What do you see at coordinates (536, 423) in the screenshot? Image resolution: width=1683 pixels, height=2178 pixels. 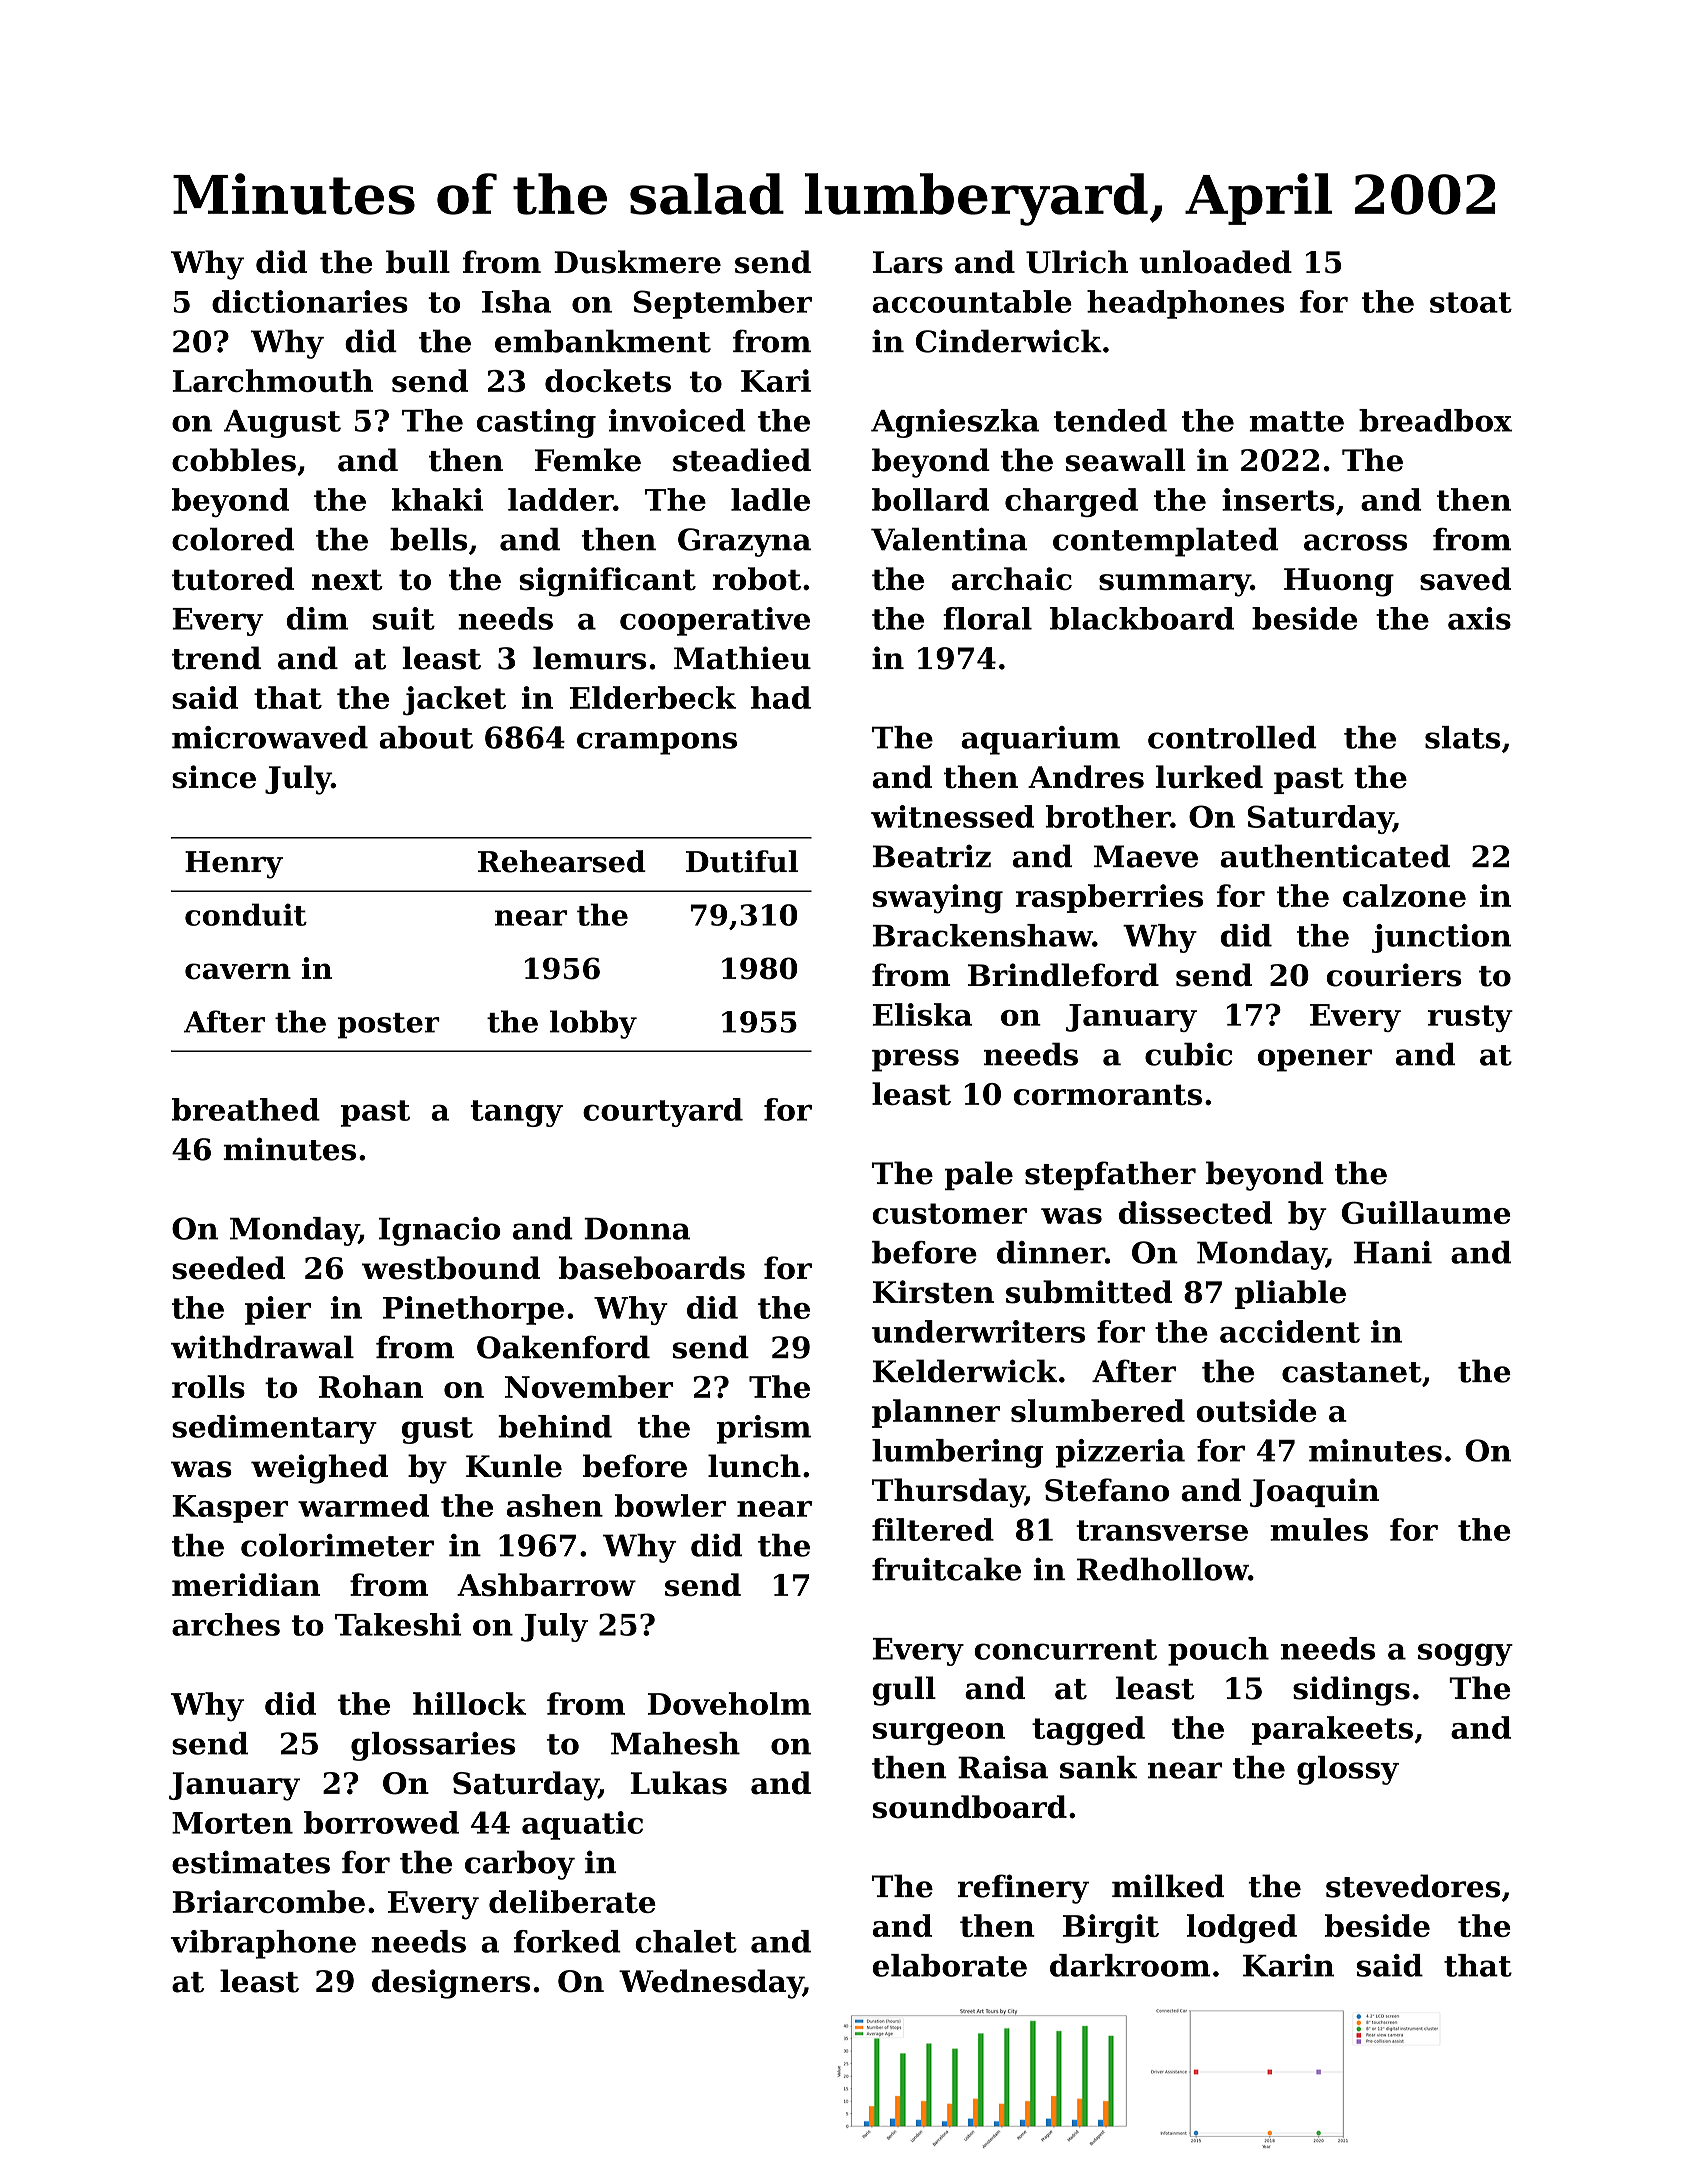 I see `casting` at bounding box center [536, 423].
